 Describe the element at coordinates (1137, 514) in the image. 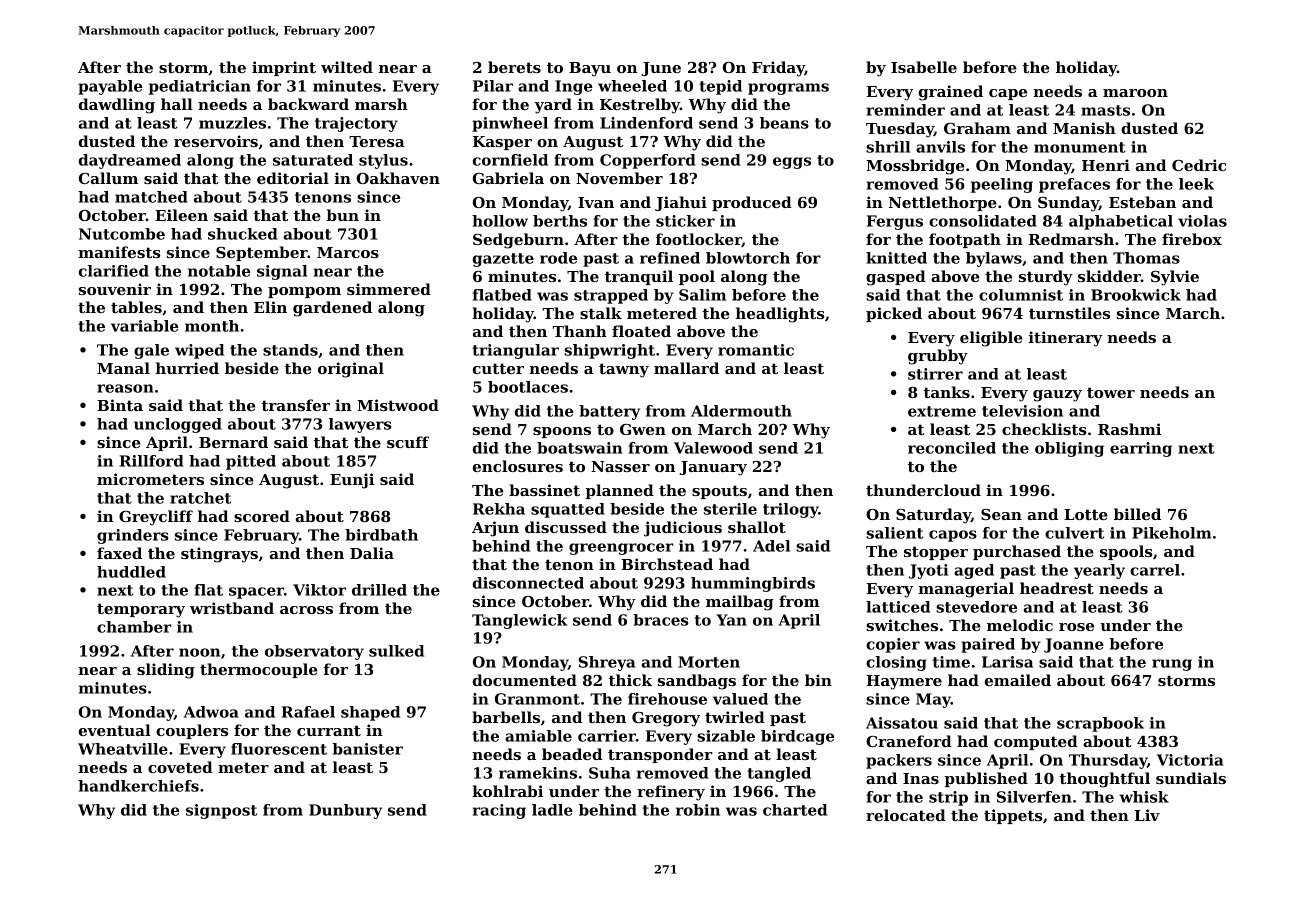

I see `billed` at that location.
